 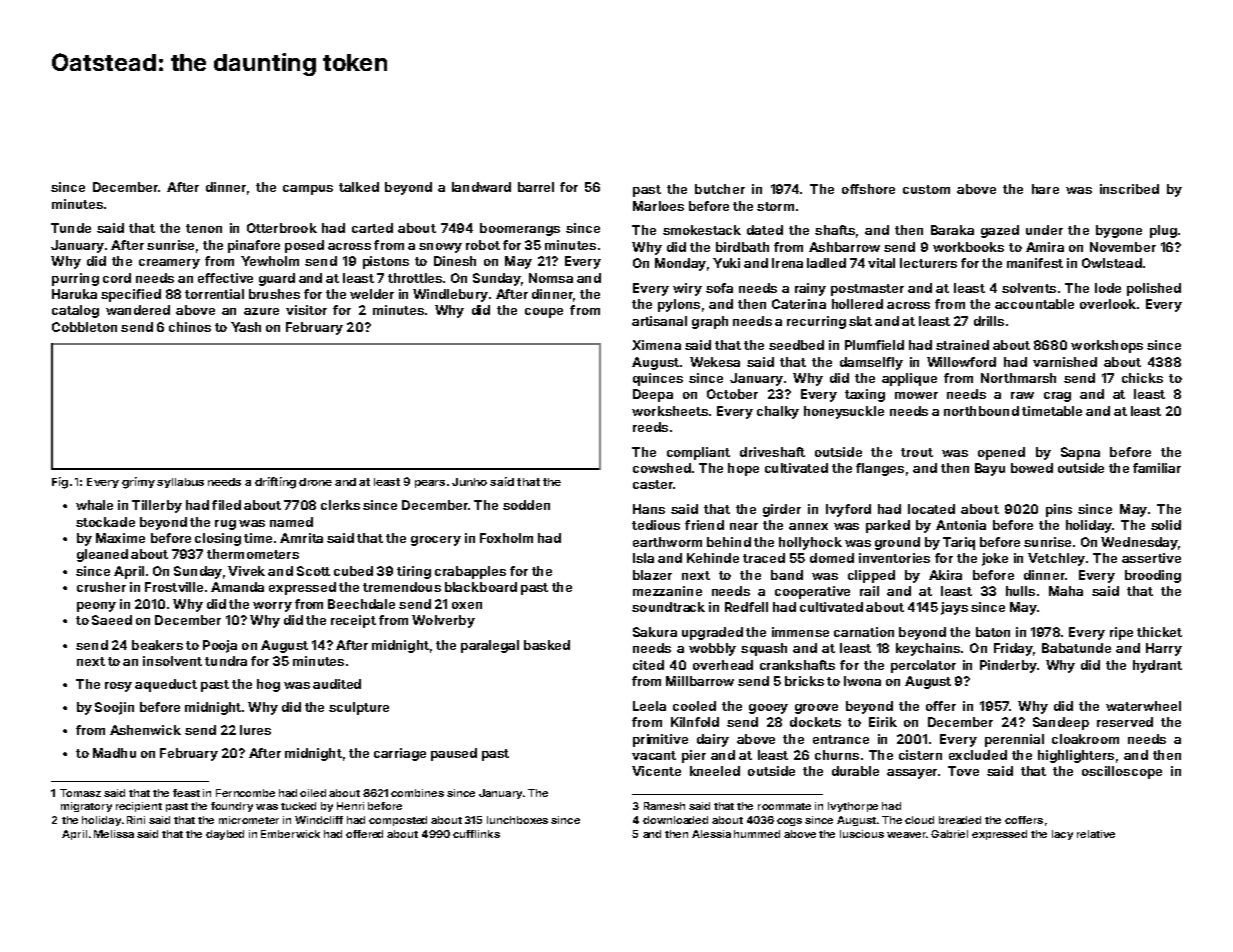 What do you see at coordinates (476, 834) in the image?
I see `cufflinks` at bounding box center [476, 834].
